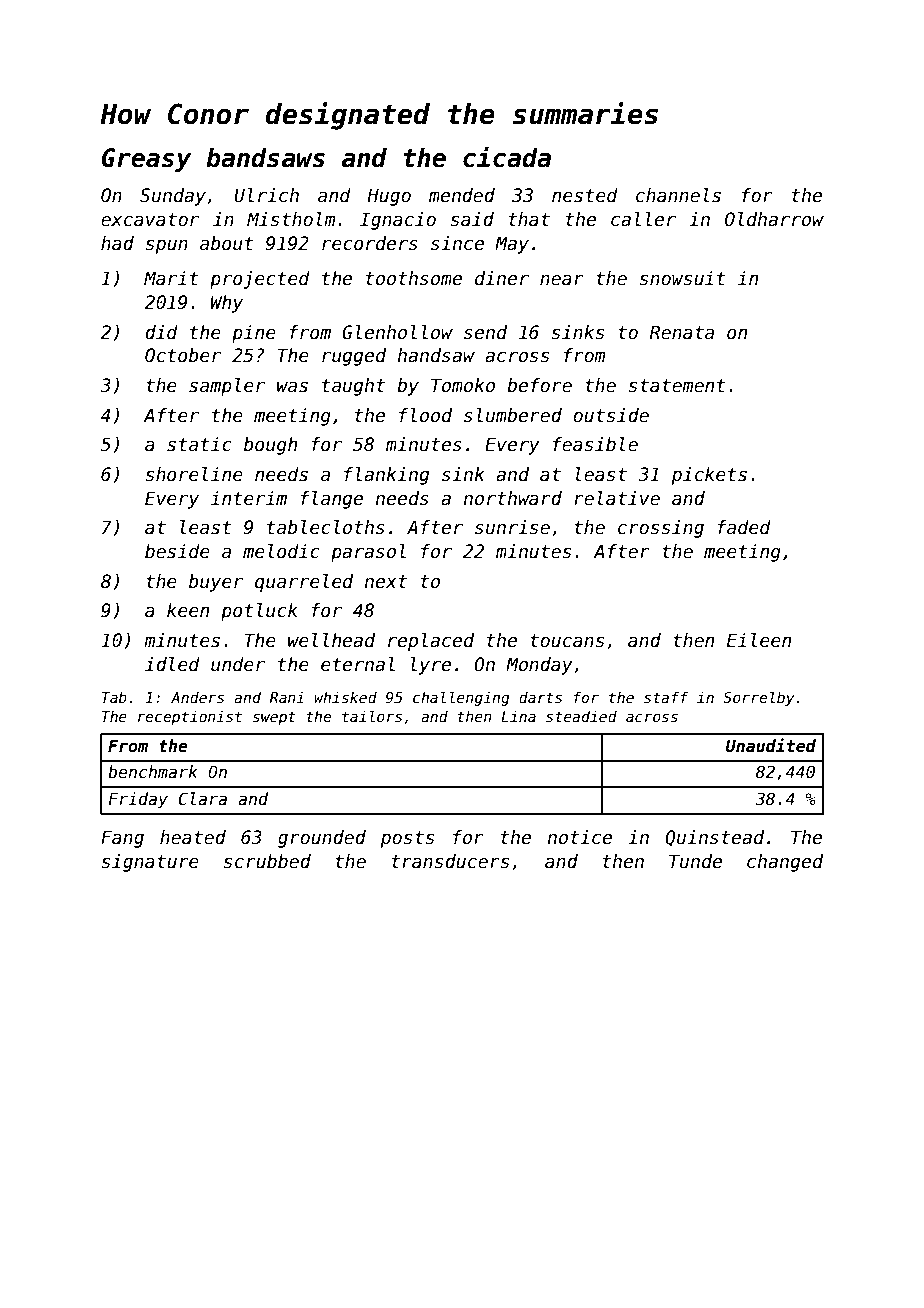 The height and width of the page is (1308, 924). I want to click on Hugo, so click(389, 197).
